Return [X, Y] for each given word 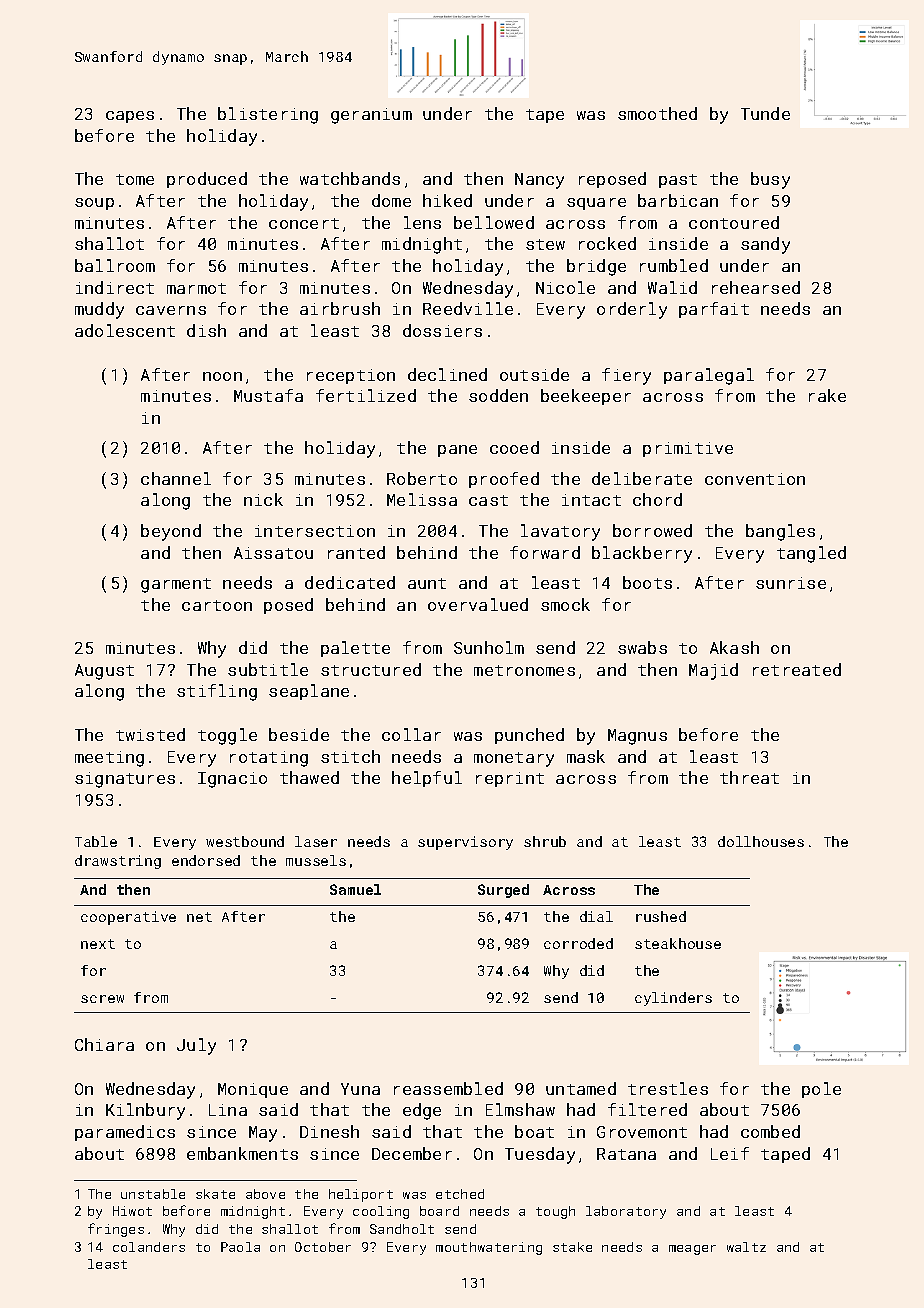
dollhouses [761, 841]
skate [215, 1194]
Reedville [468, 308]
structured [371, 669]
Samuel [355, 889]
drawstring [118, 862]
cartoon [217, 605]
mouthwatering [489, 1248]
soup [94, 204]
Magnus [637, 737]
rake [827, 395]
